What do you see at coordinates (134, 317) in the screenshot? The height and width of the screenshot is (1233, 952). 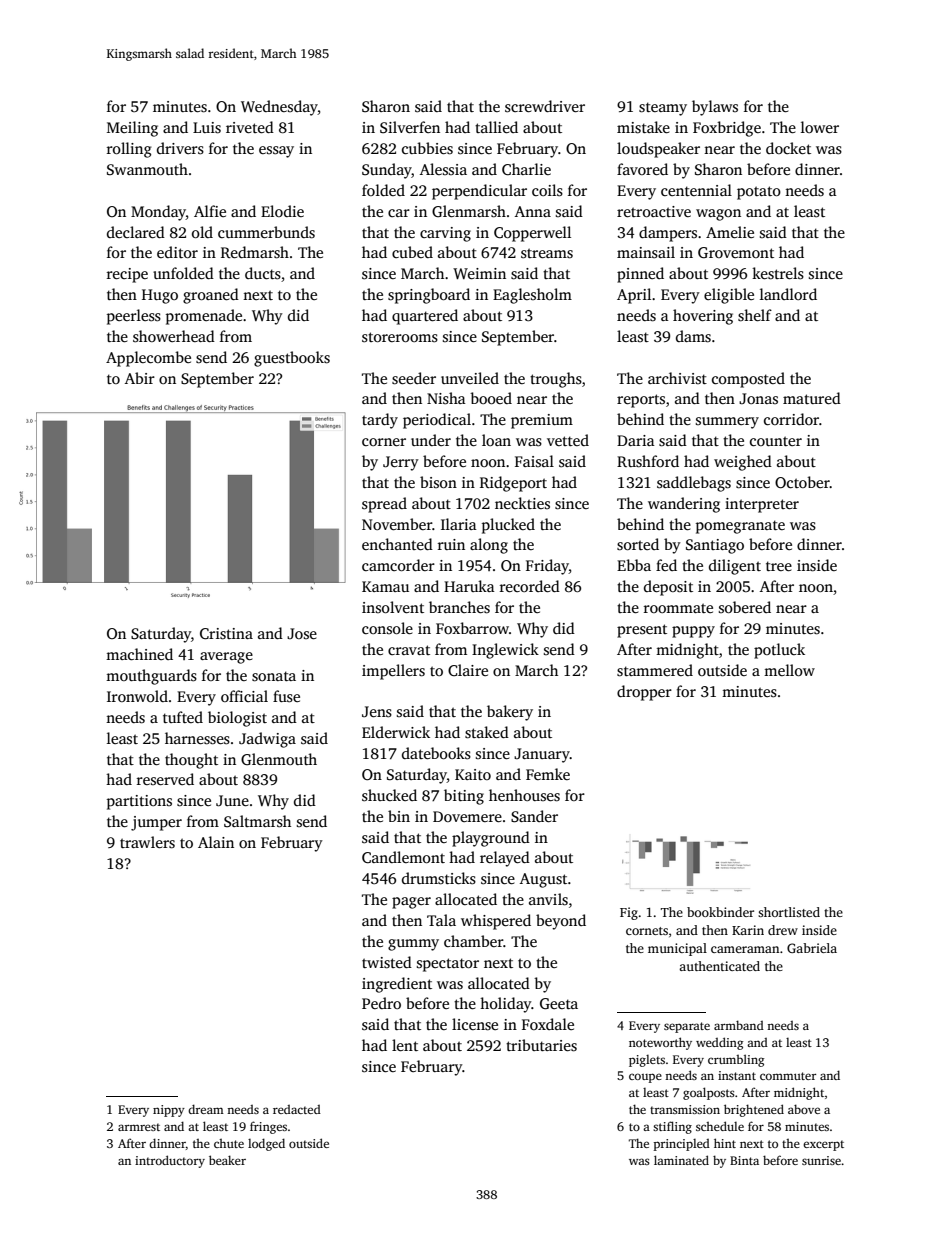 I see `peerless` at bounding box center [134, 317].
